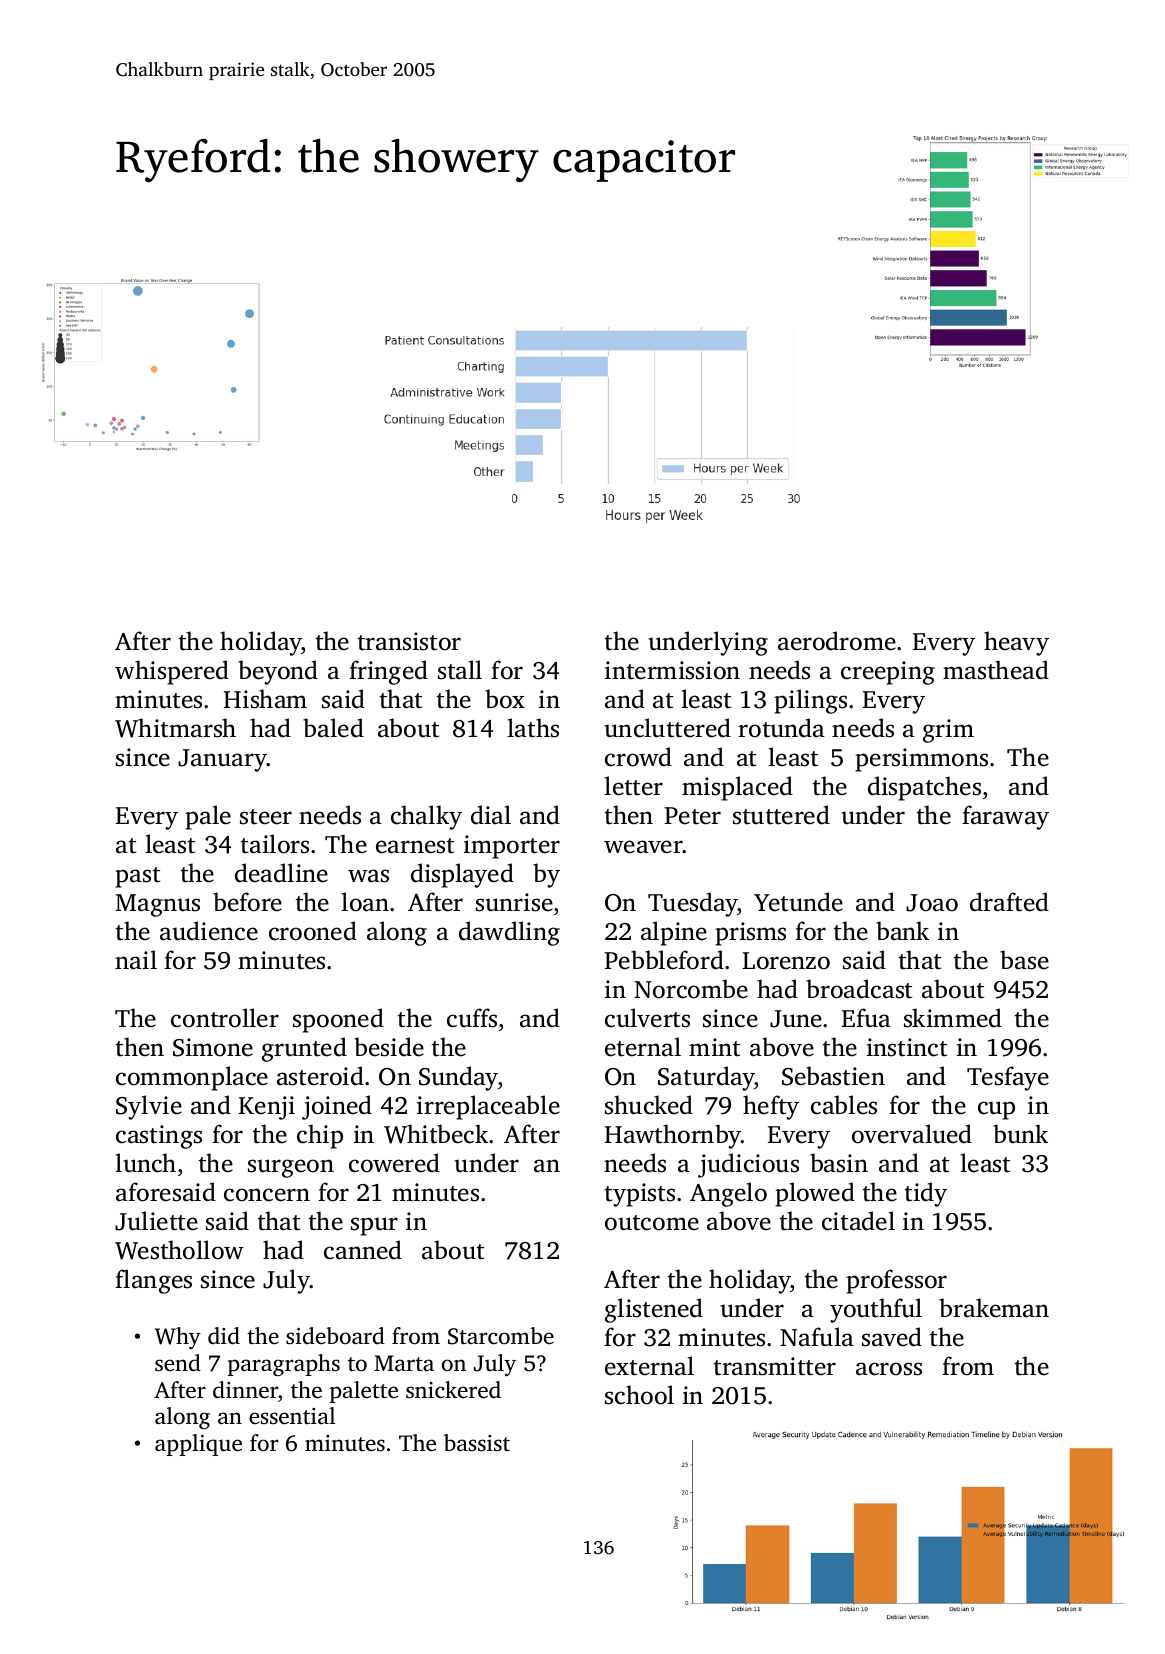  I want to click on intermission, so click(672, 670).
